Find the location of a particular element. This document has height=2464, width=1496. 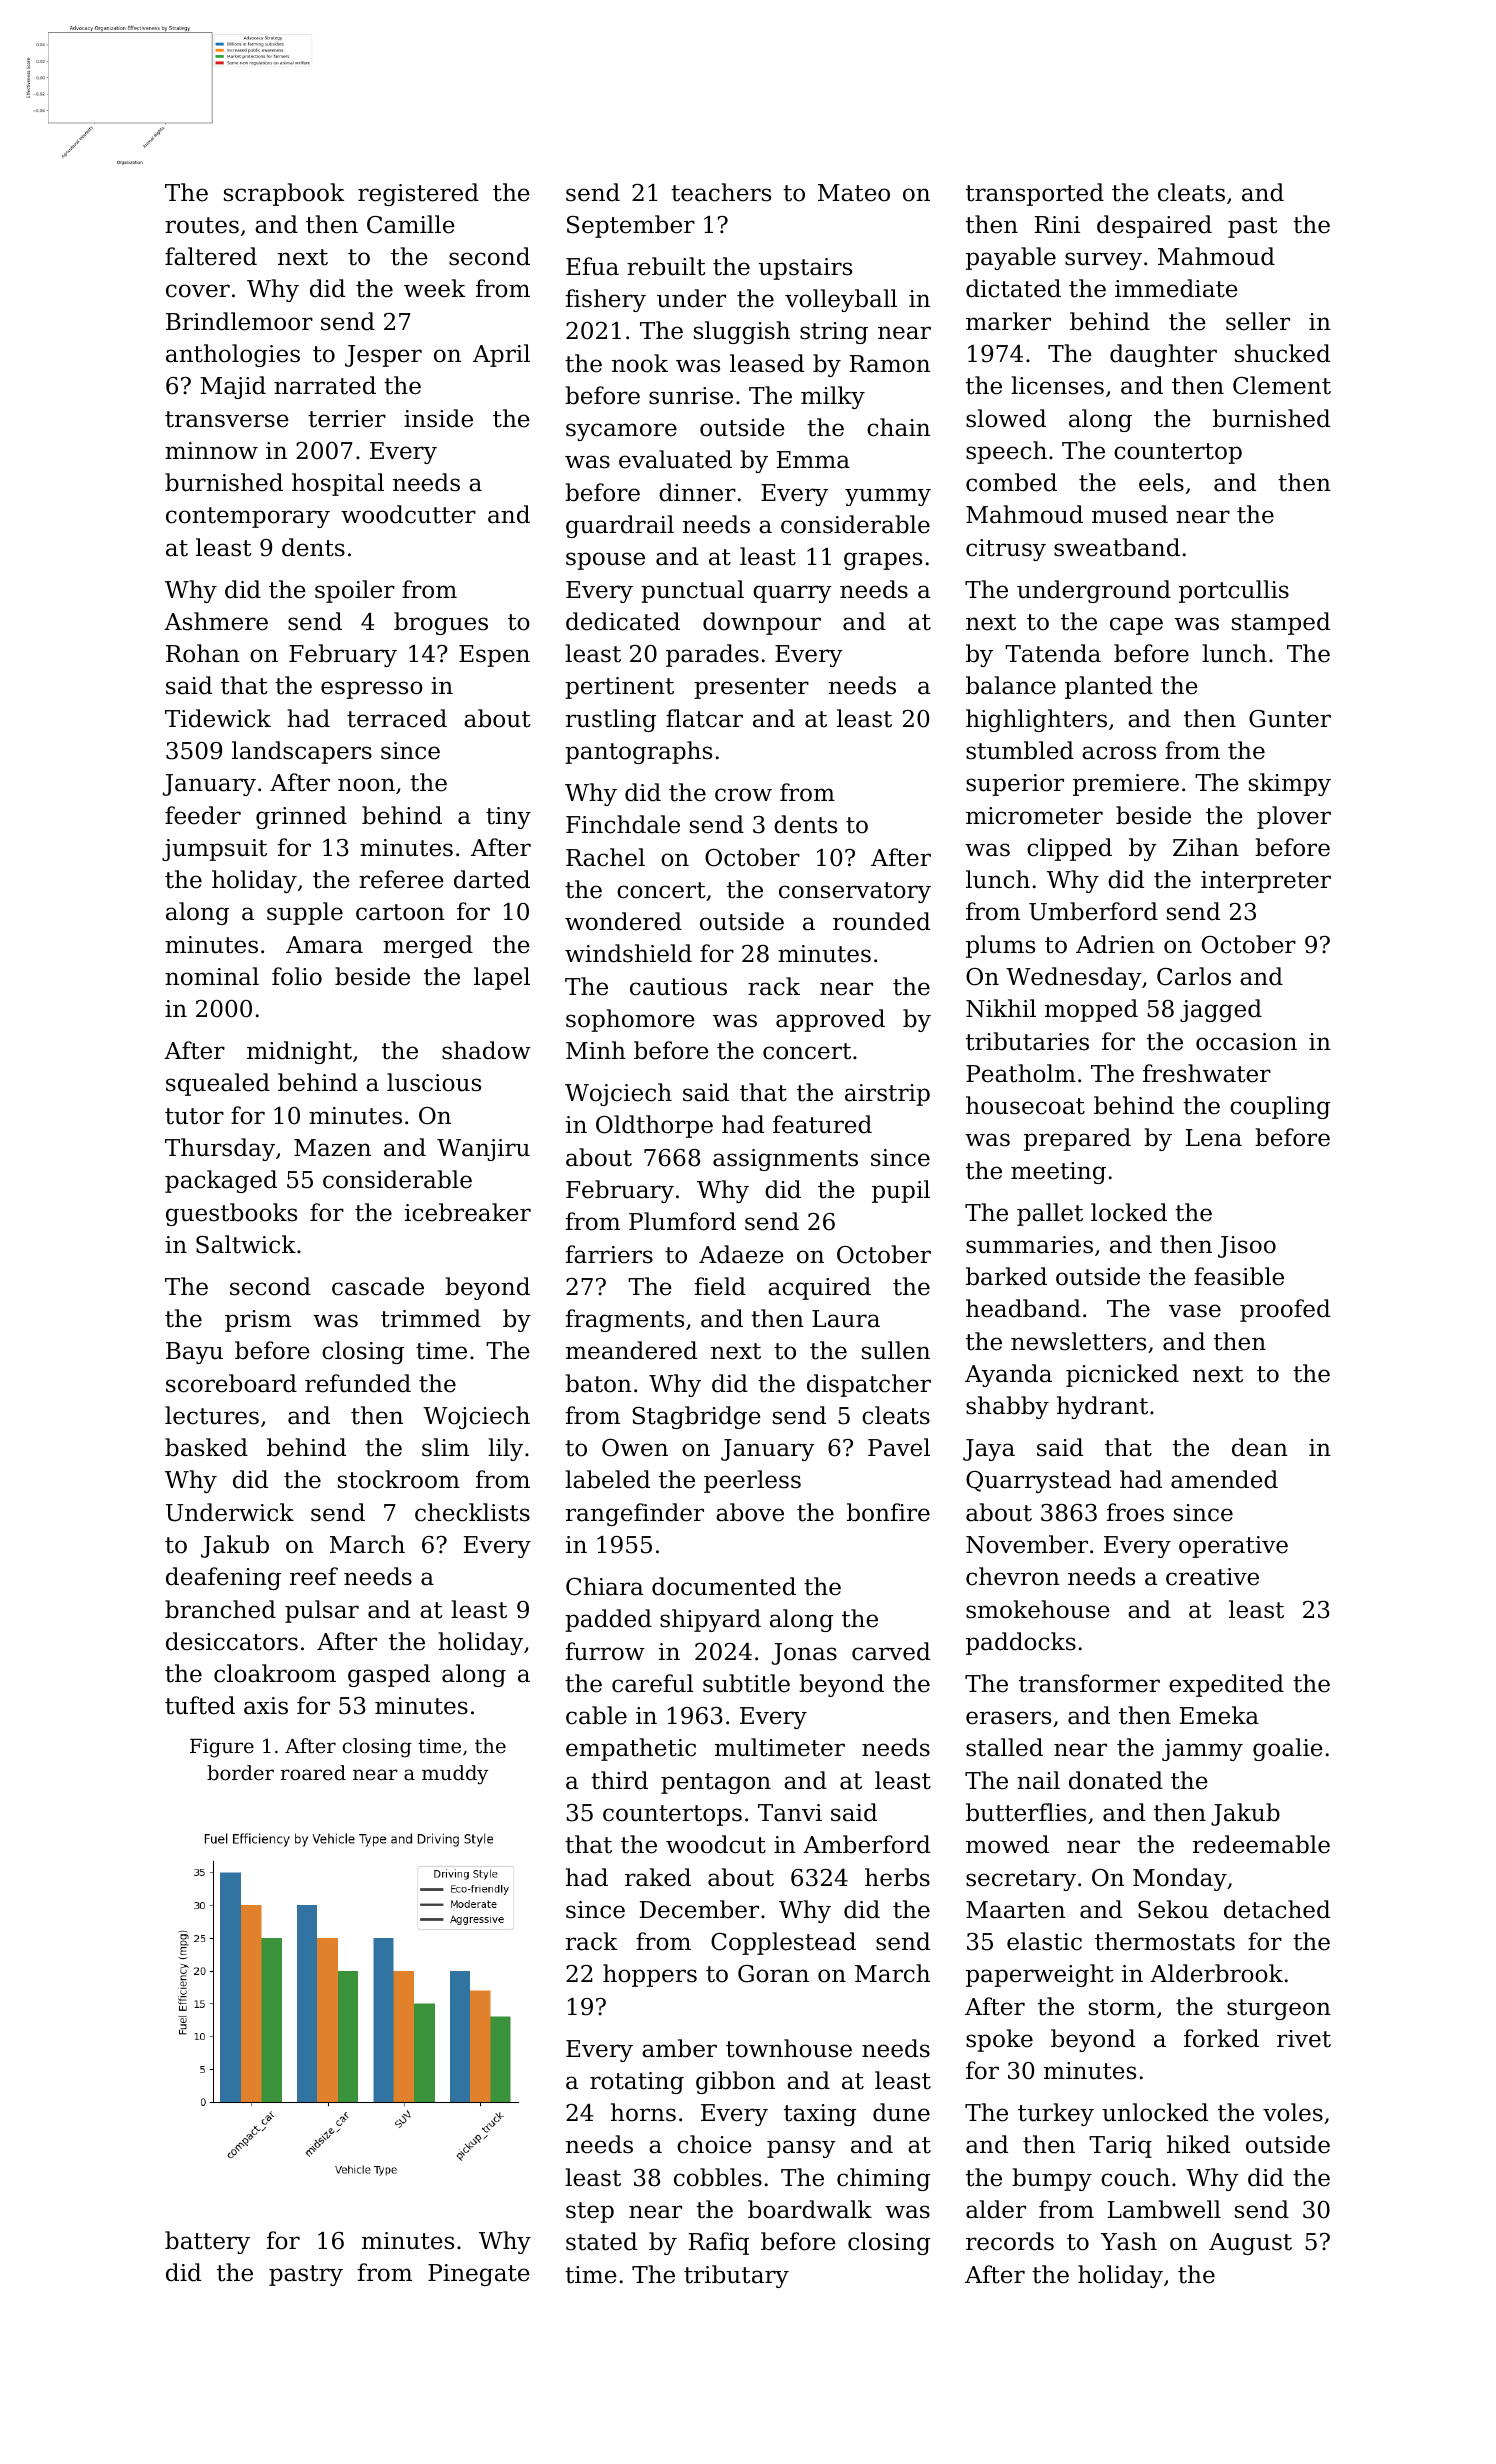

Camille is located at coordinates (411, 224).
